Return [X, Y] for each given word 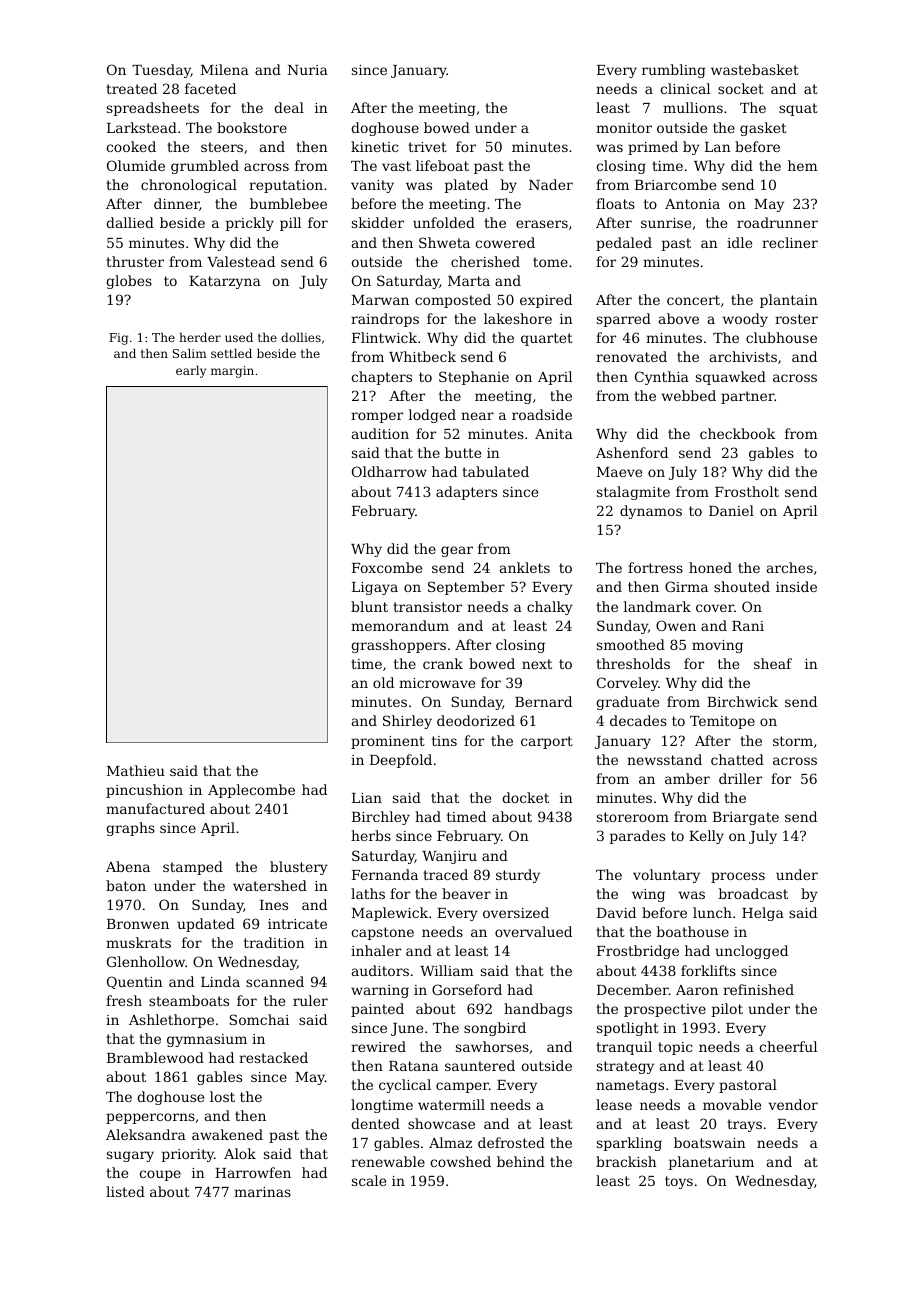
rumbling [674, 71]
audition [380, 433]
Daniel [731, 510]
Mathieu [136, 770]
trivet [427, 147]
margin [232, 372]
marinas [262, 1192]
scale [369, 1180]
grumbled [205, 167]
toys [679, 1182]
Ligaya [375, 588]
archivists [743, 356]
